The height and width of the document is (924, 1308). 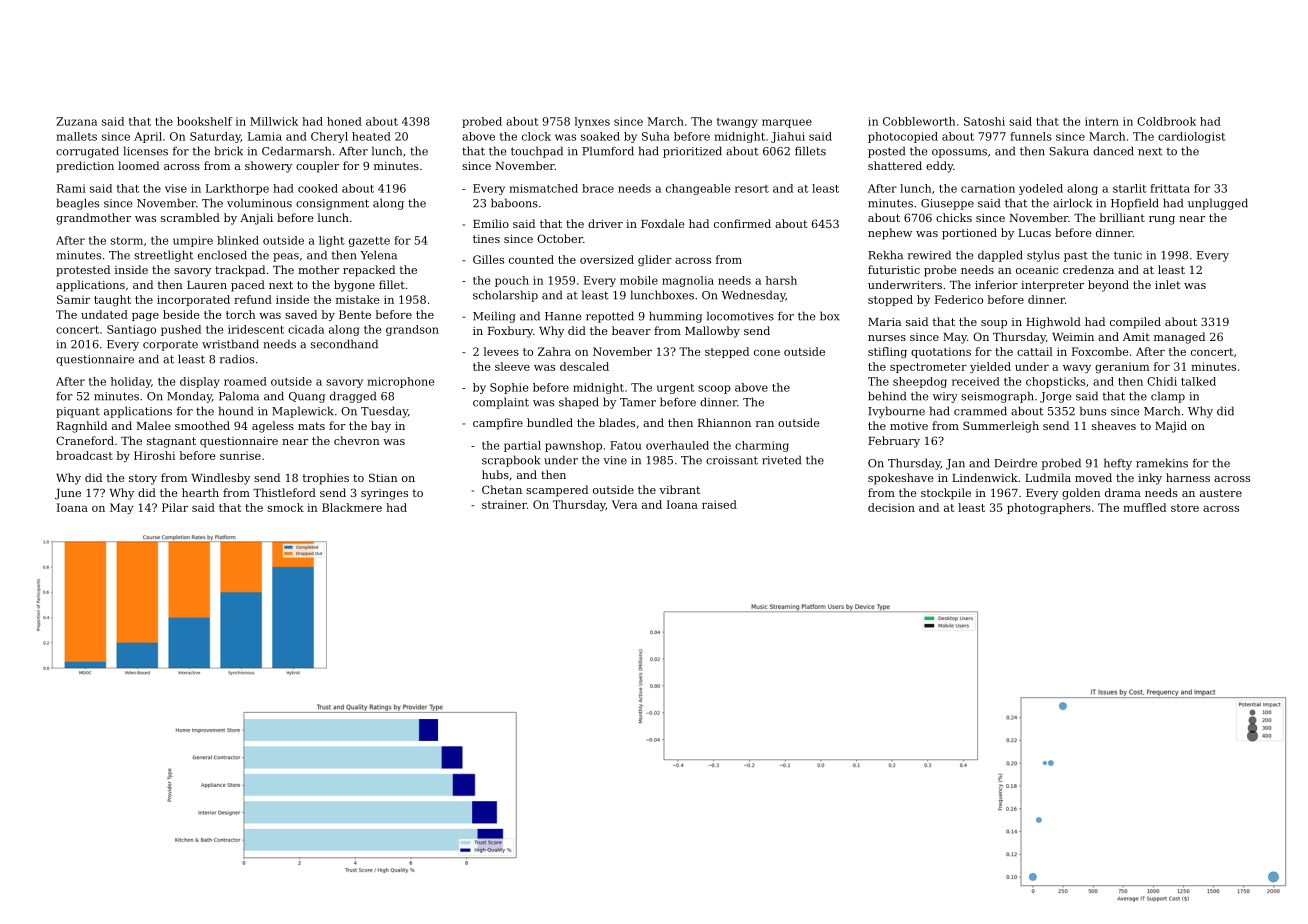 I want to click on story, so click(x=143, y=479).
